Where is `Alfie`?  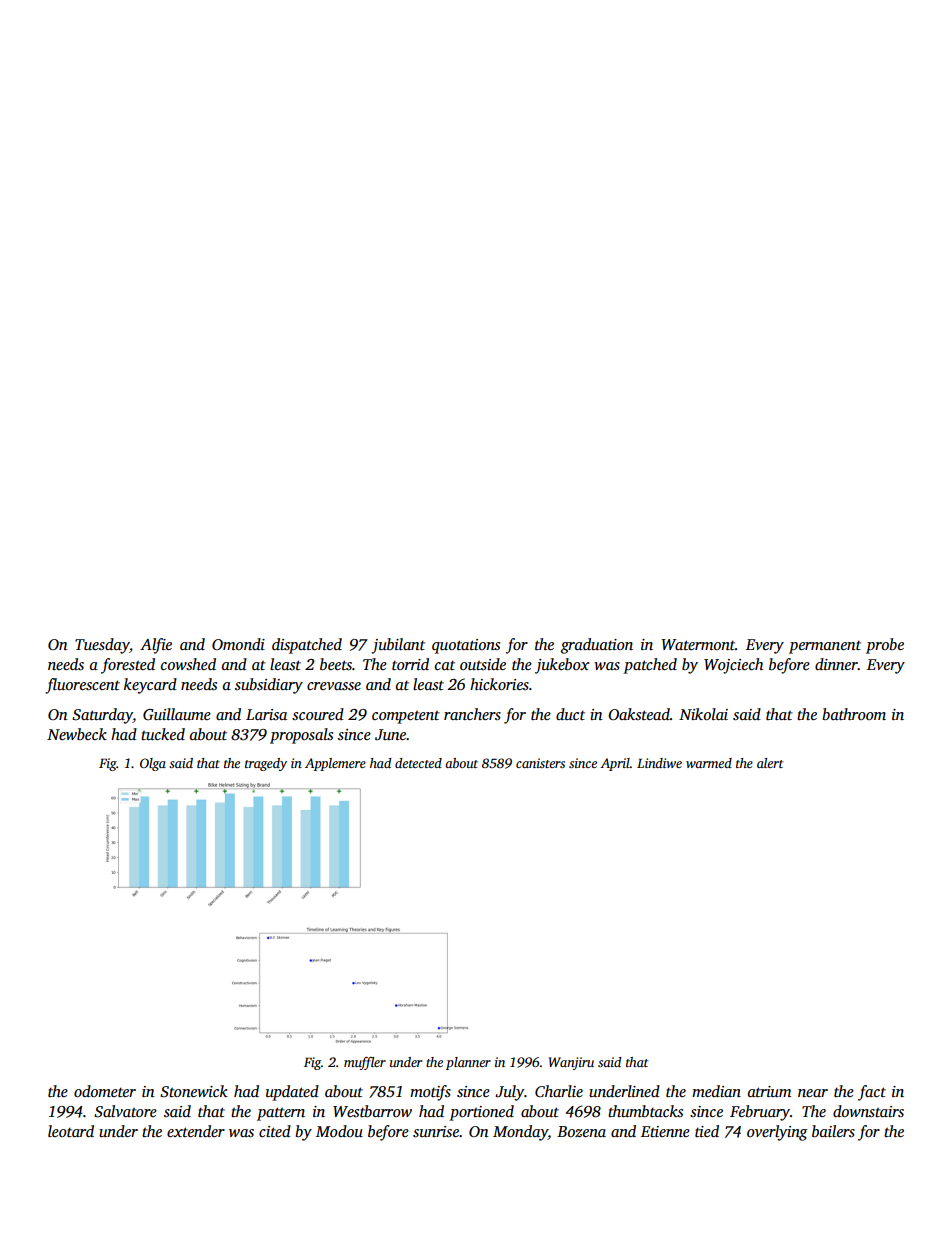
Alfie is located at coordinates (156, 646).
